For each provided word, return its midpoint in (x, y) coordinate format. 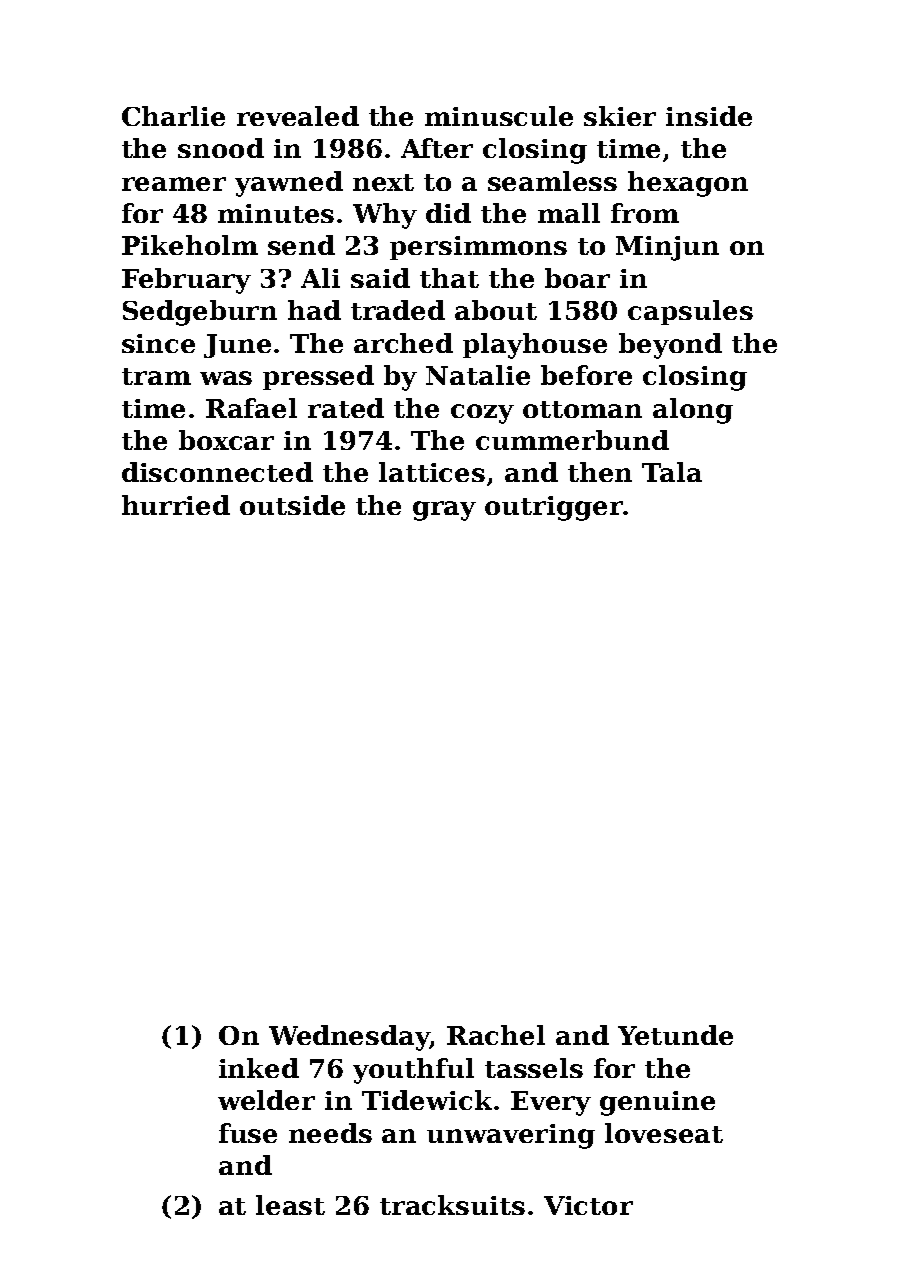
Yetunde (675, 1035)
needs (330, 1133)
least (290, 1205)
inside (709, 116)
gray (444, 511)
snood (221, 148)
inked (259, 1068)
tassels (534, 1068)
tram (156, 376)
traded (398, 310)
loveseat (664, 1133)
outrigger (554, 508)
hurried (176, 505)
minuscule (499, 116)
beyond (670, 346)
